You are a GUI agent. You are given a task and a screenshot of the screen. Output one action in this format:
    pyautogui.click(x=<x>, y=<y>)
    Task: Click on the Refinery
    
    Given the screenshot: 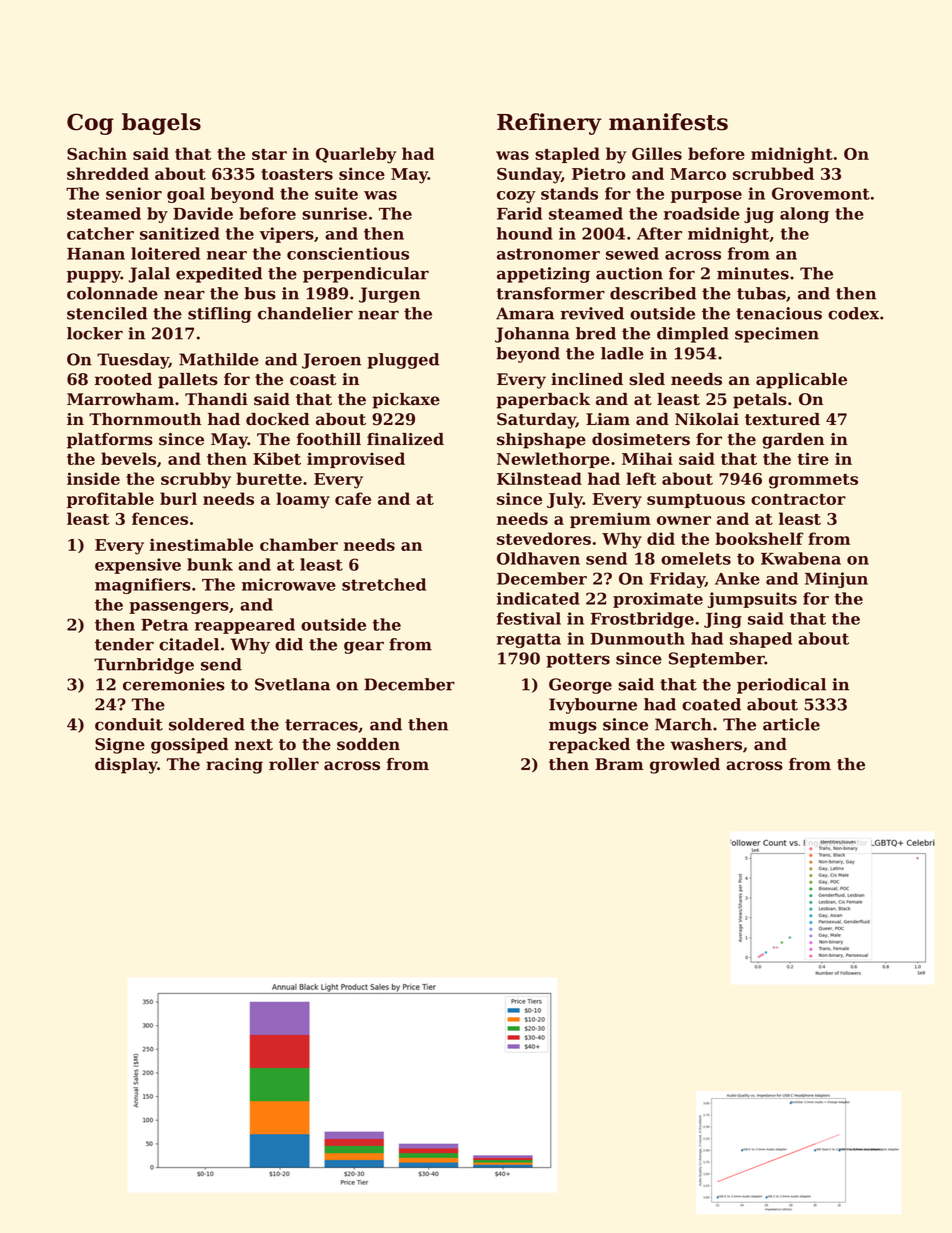 What is the action you would take?
    pyautogui.click(x=549, y=124)
